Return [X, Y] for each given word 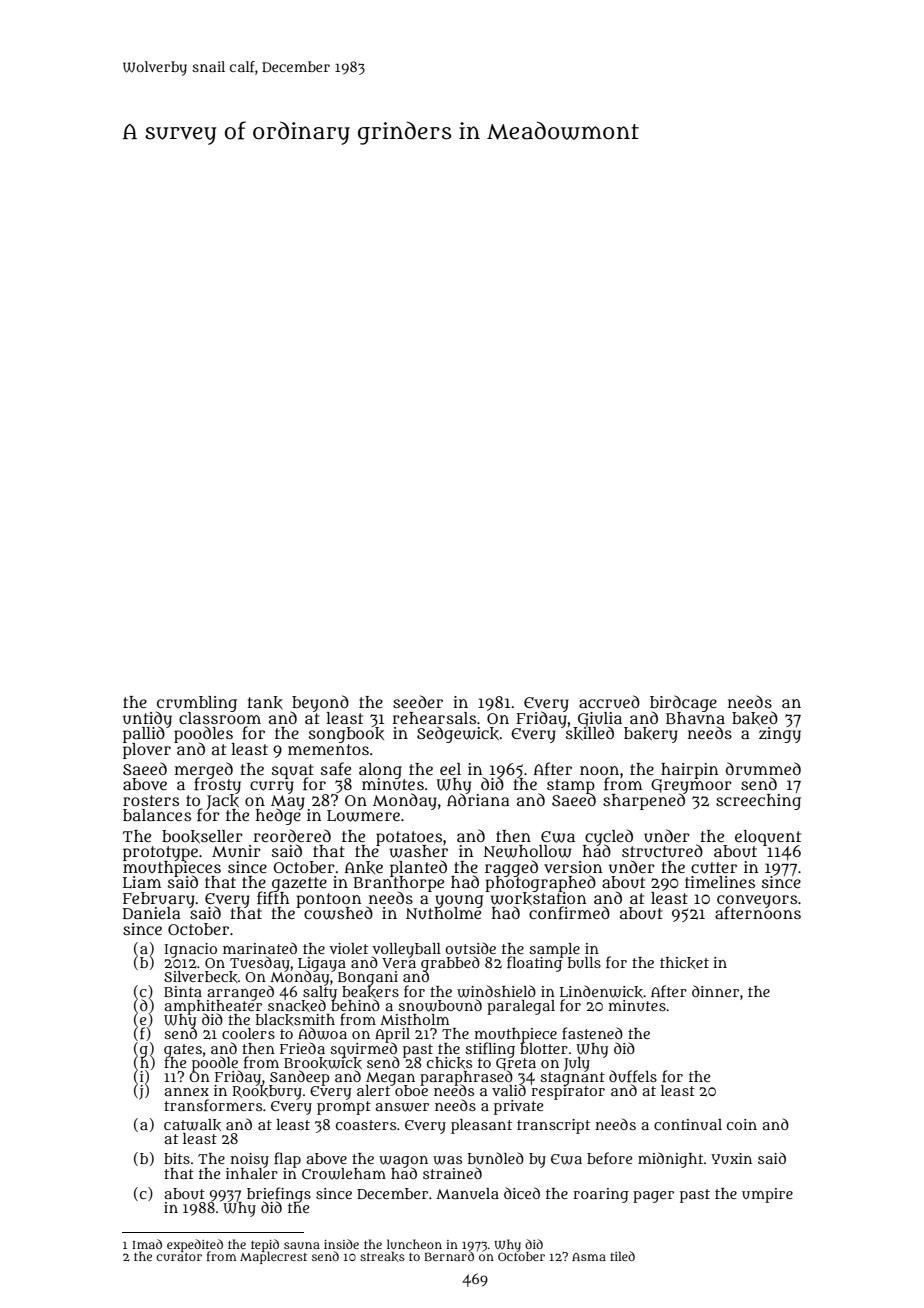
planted [418, 868]
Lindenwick [601, 991]
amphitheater [213, 1007]
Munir [236, 851]
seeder [418, 701]
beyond [319, 703]
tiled [622, 1256]
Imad [147, 1244]
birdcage [683, 703]
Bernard [449, 1256]
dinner [715, 991]
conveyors [757, 901]
